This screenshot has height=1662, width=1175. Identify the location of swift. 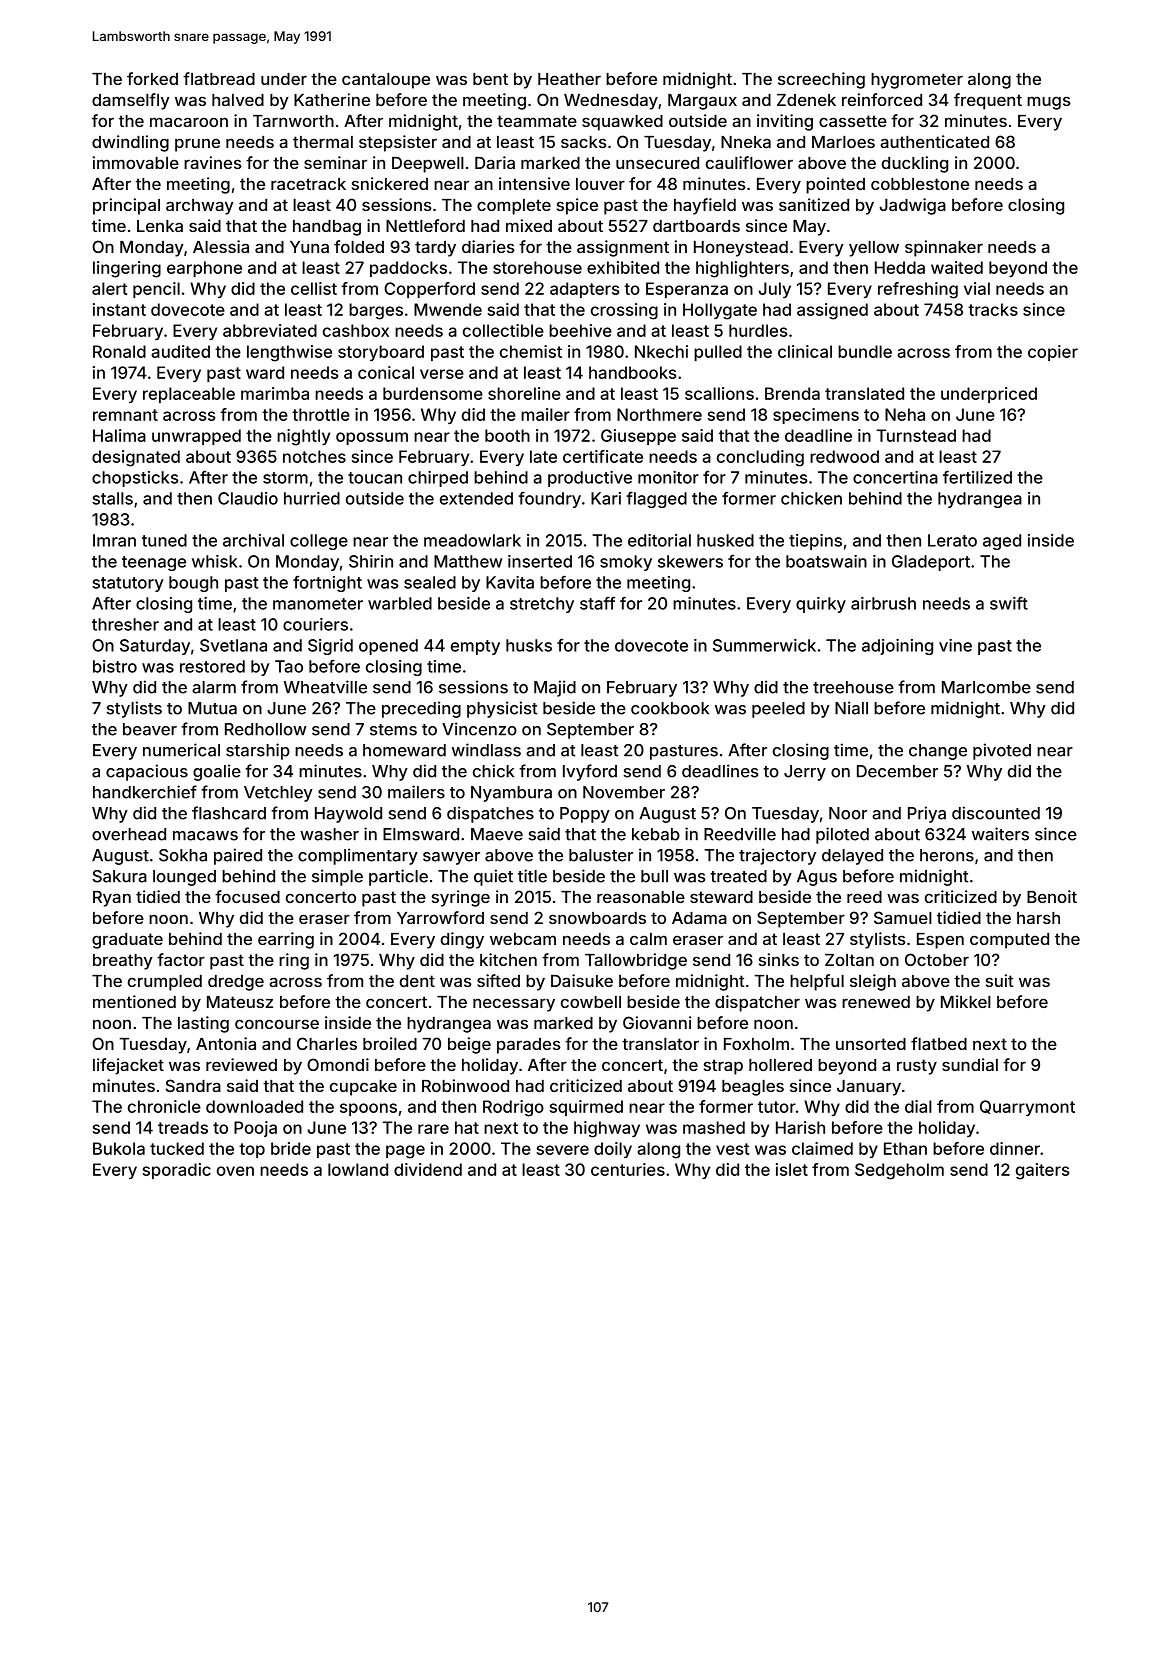
(1009, 603).
